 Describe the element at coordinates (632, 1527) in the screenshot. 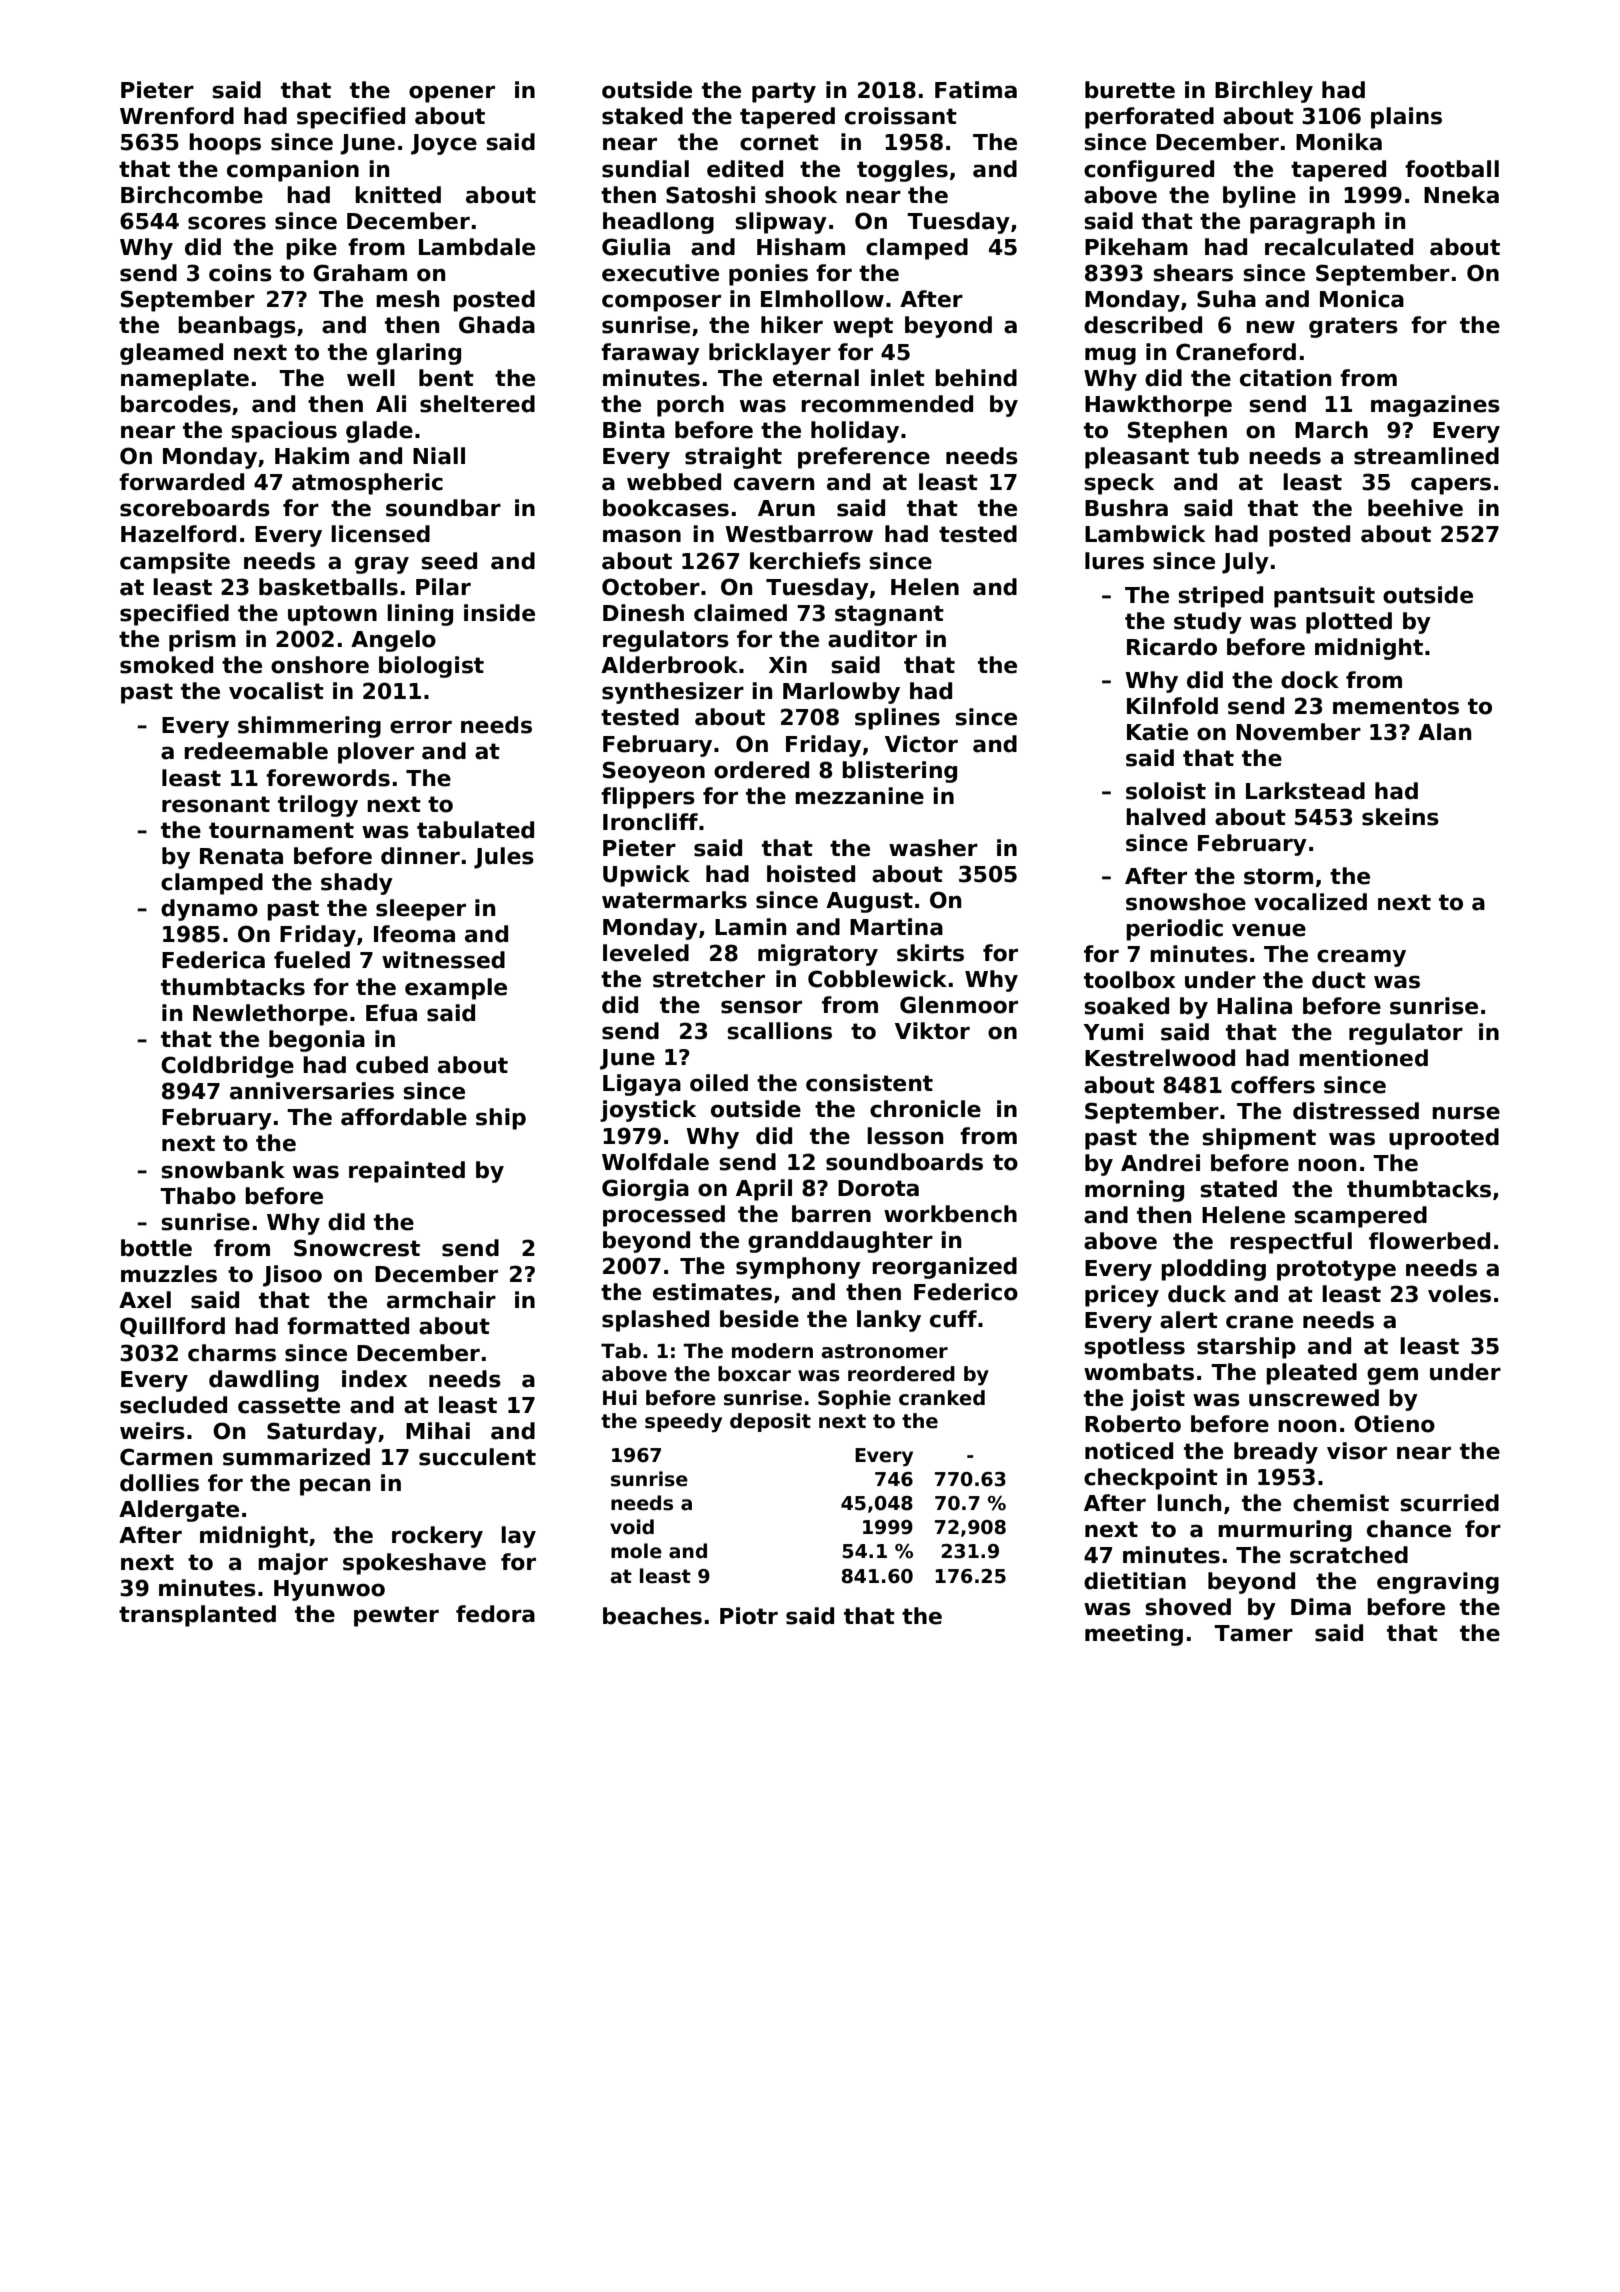

I see `void` at that location.
